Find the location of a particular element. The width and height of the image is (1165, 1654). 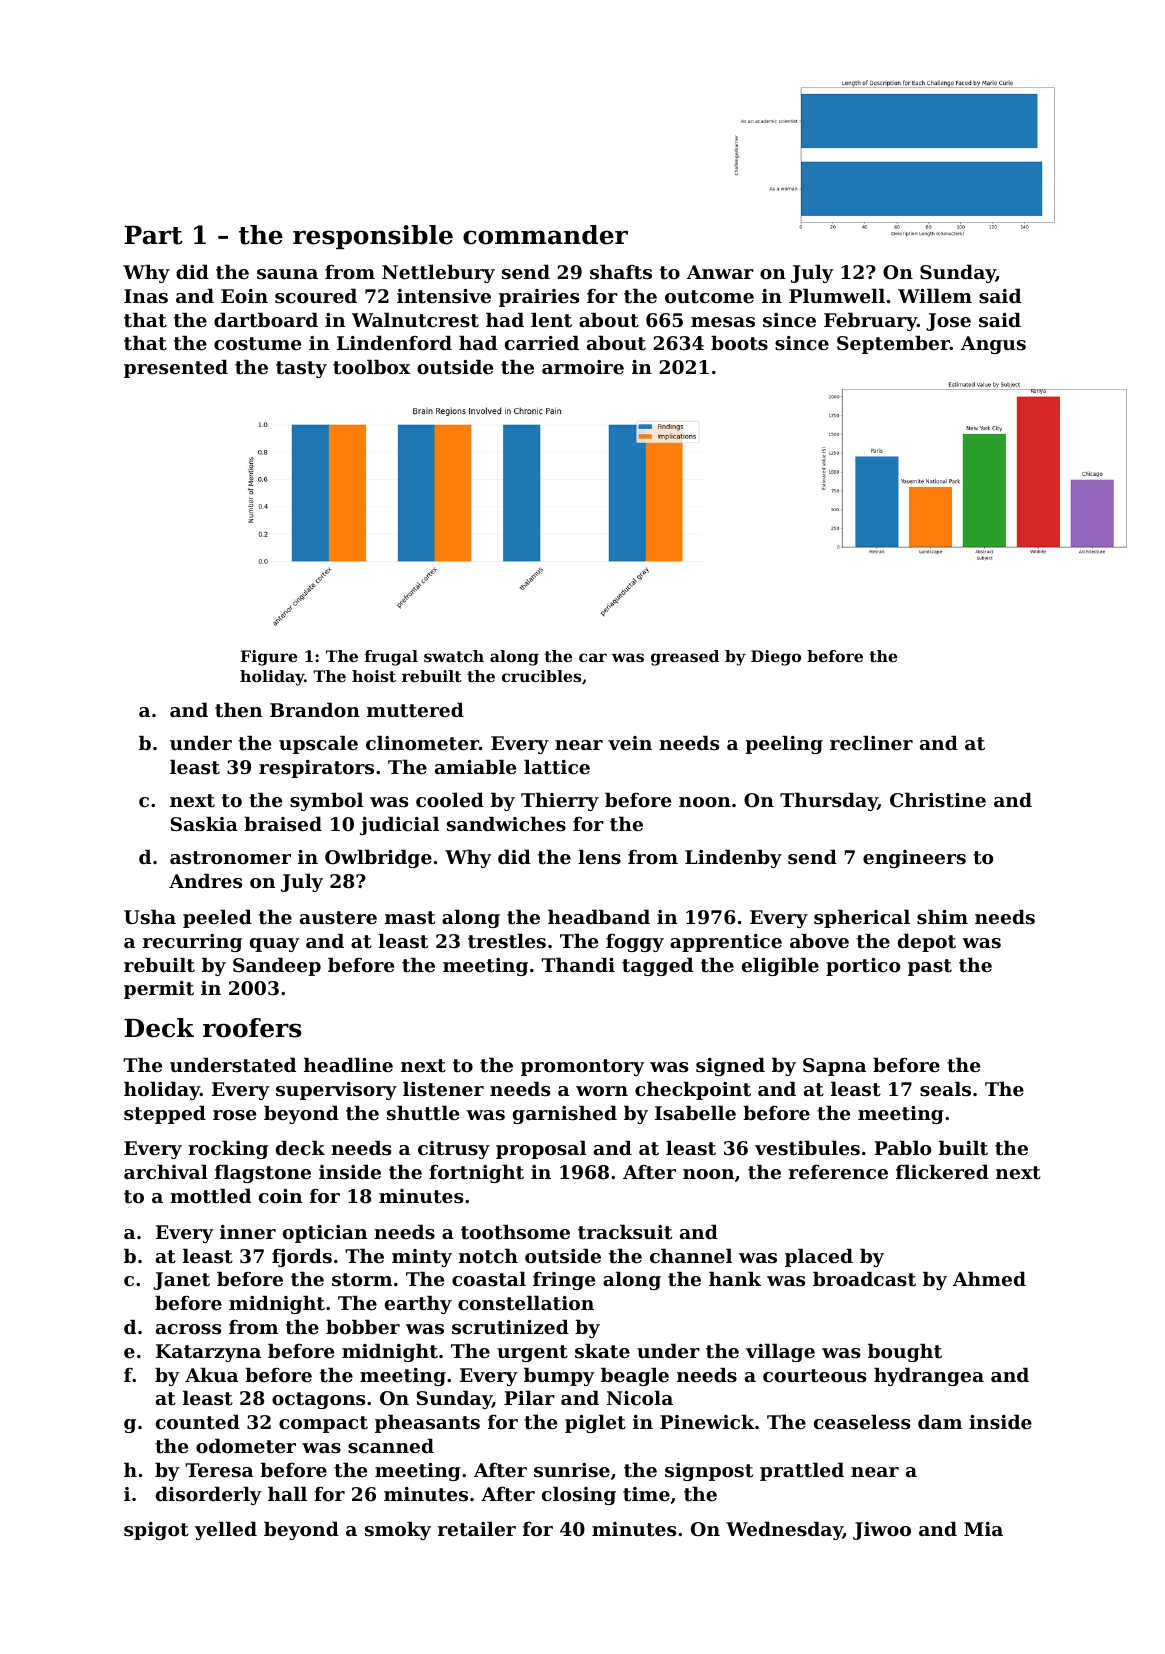

swatch is located at coordinates (454, 656).
